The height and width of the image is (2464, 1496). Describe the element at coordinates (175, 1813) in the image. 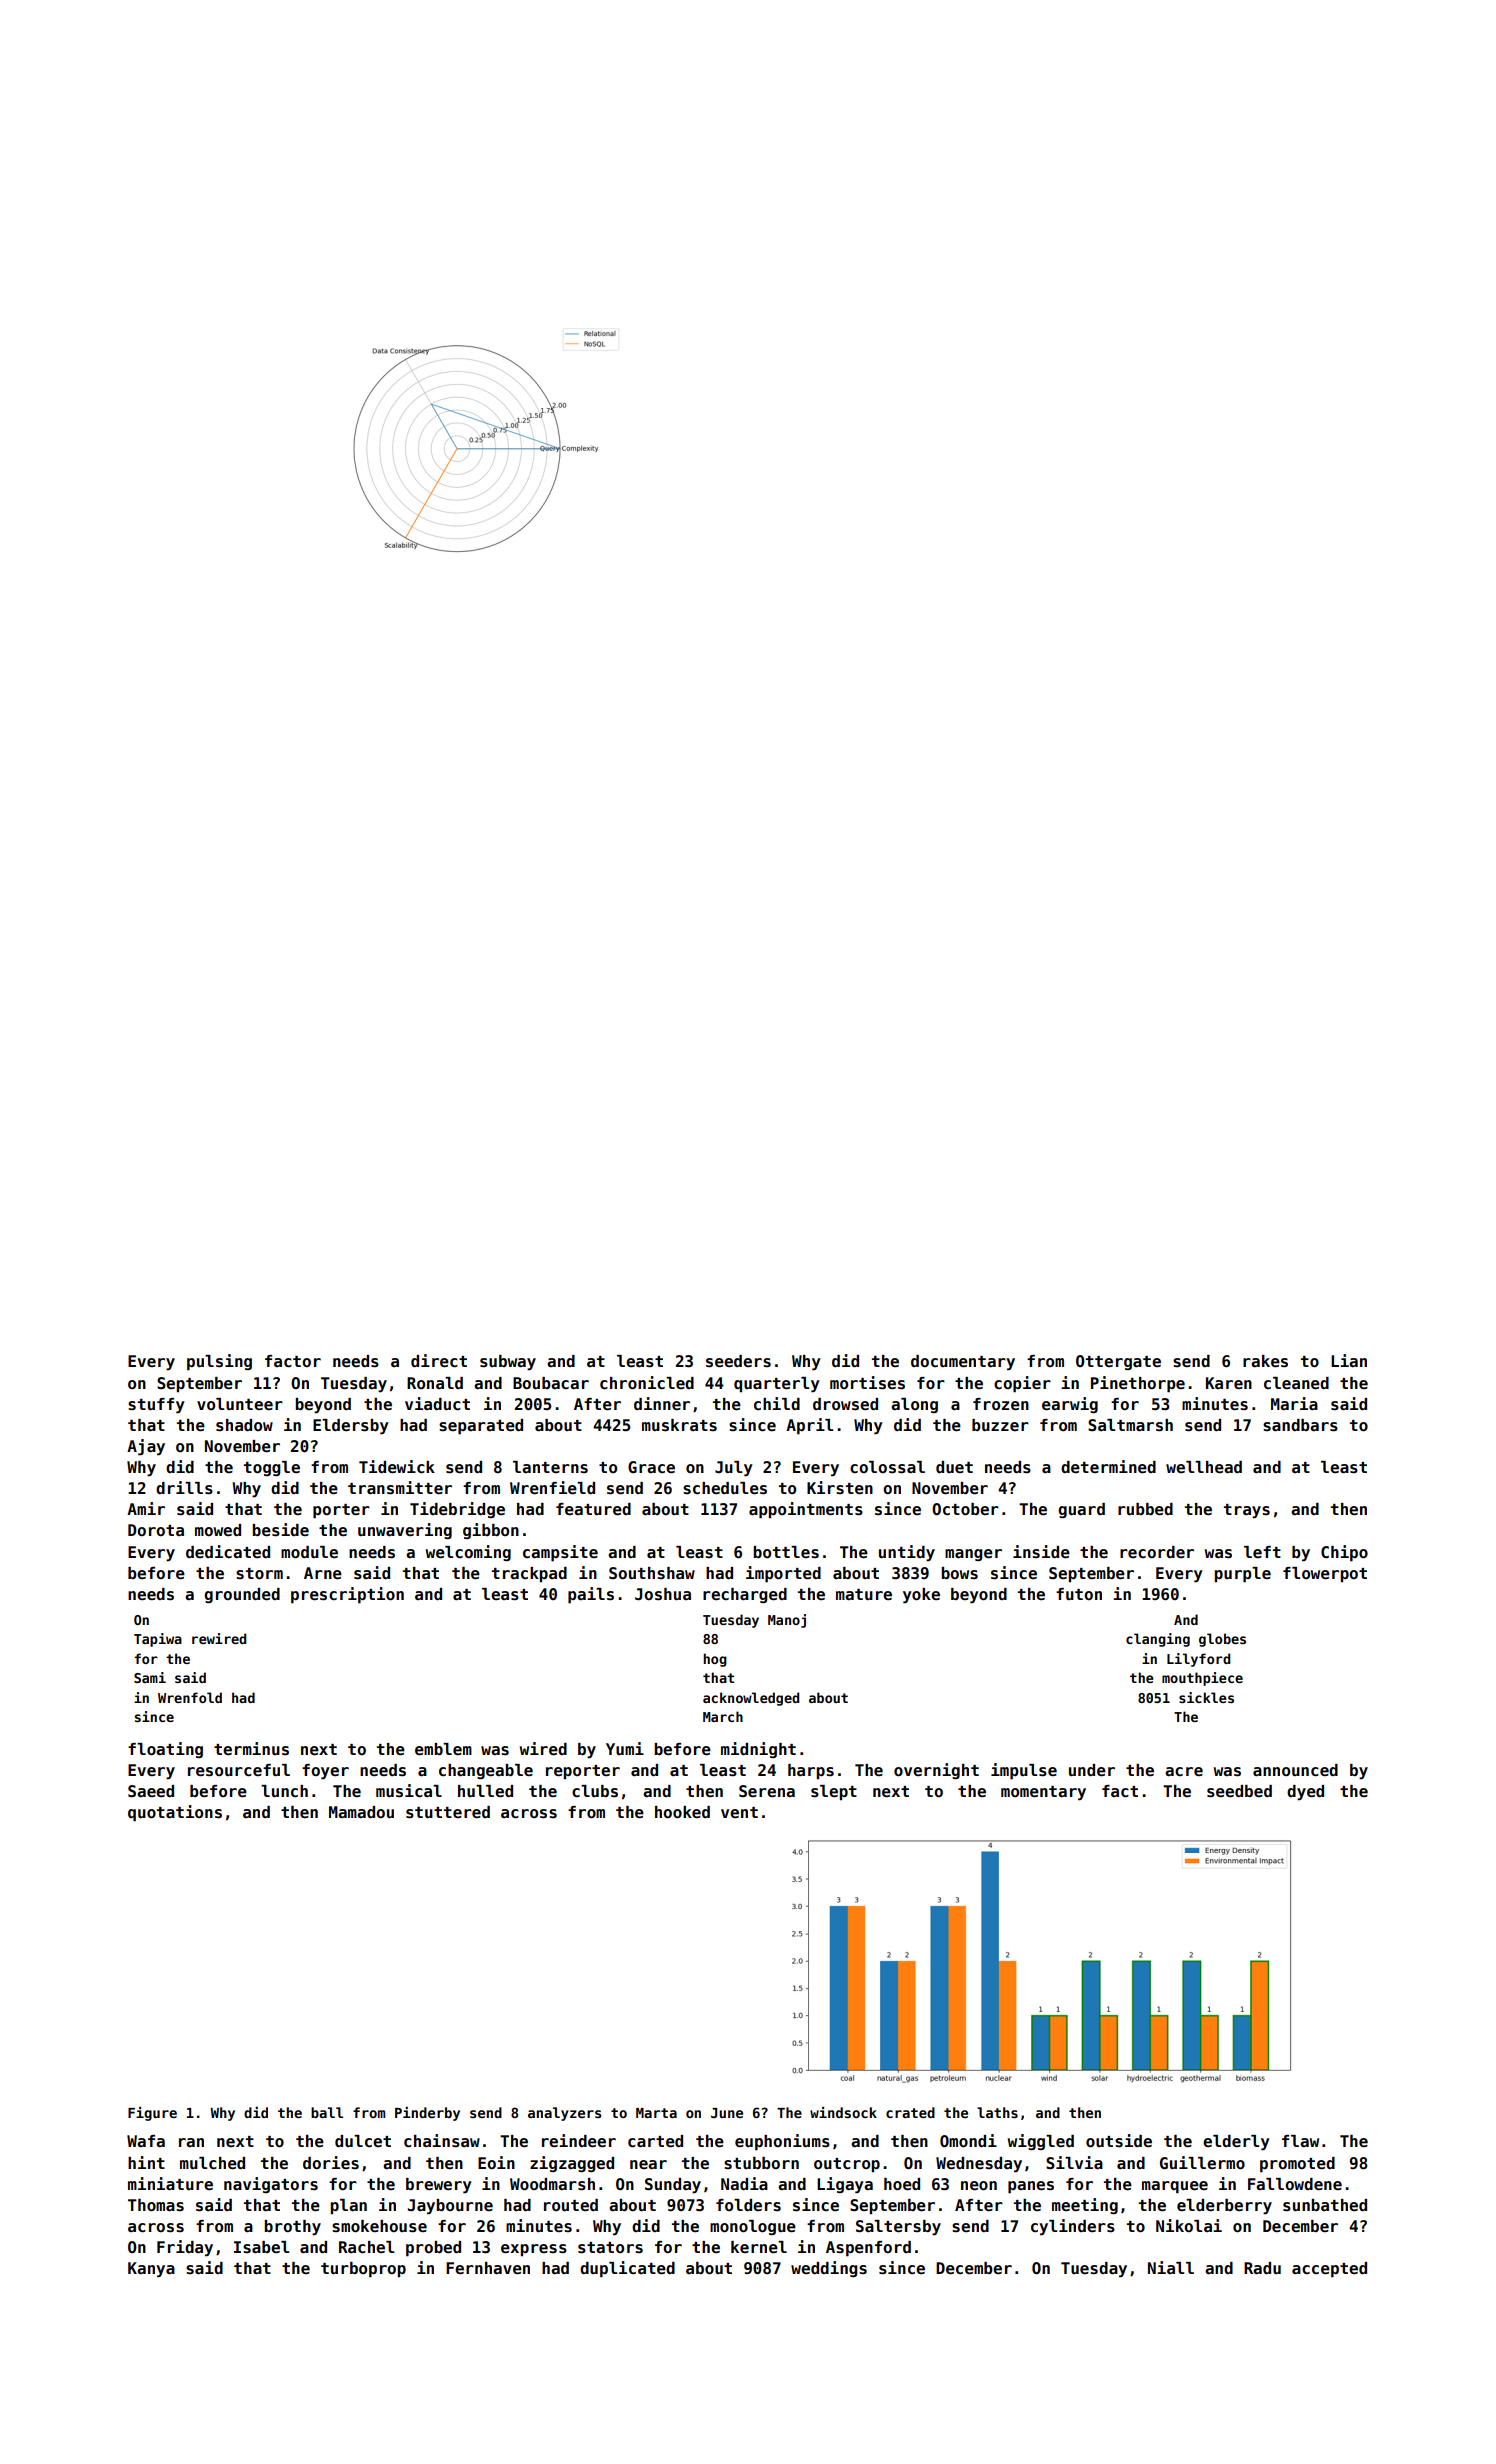

I see `quotations` at that location.
